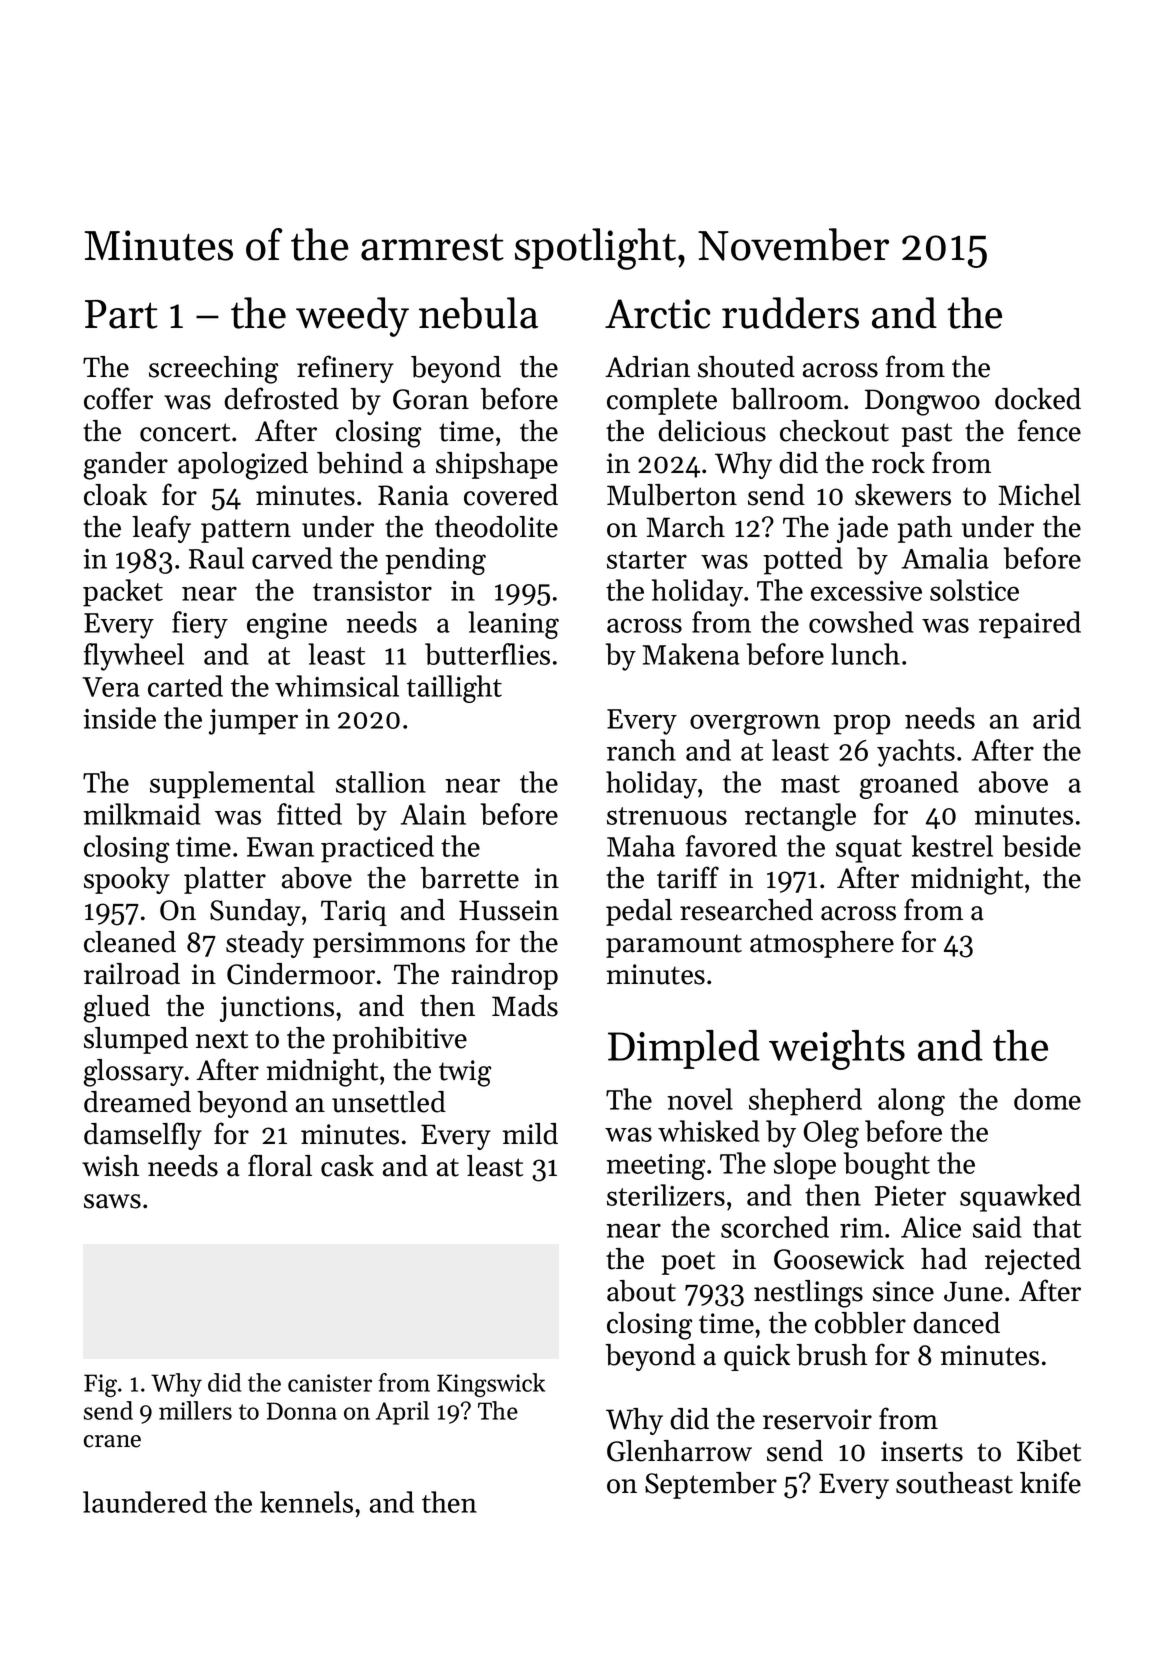 Image resolution: width=1165 pixels, height=1654 pixels. What do you see at coordinates (691, 654) in the screenshot?
I see `Makena` at bounding box center [691, 654].
